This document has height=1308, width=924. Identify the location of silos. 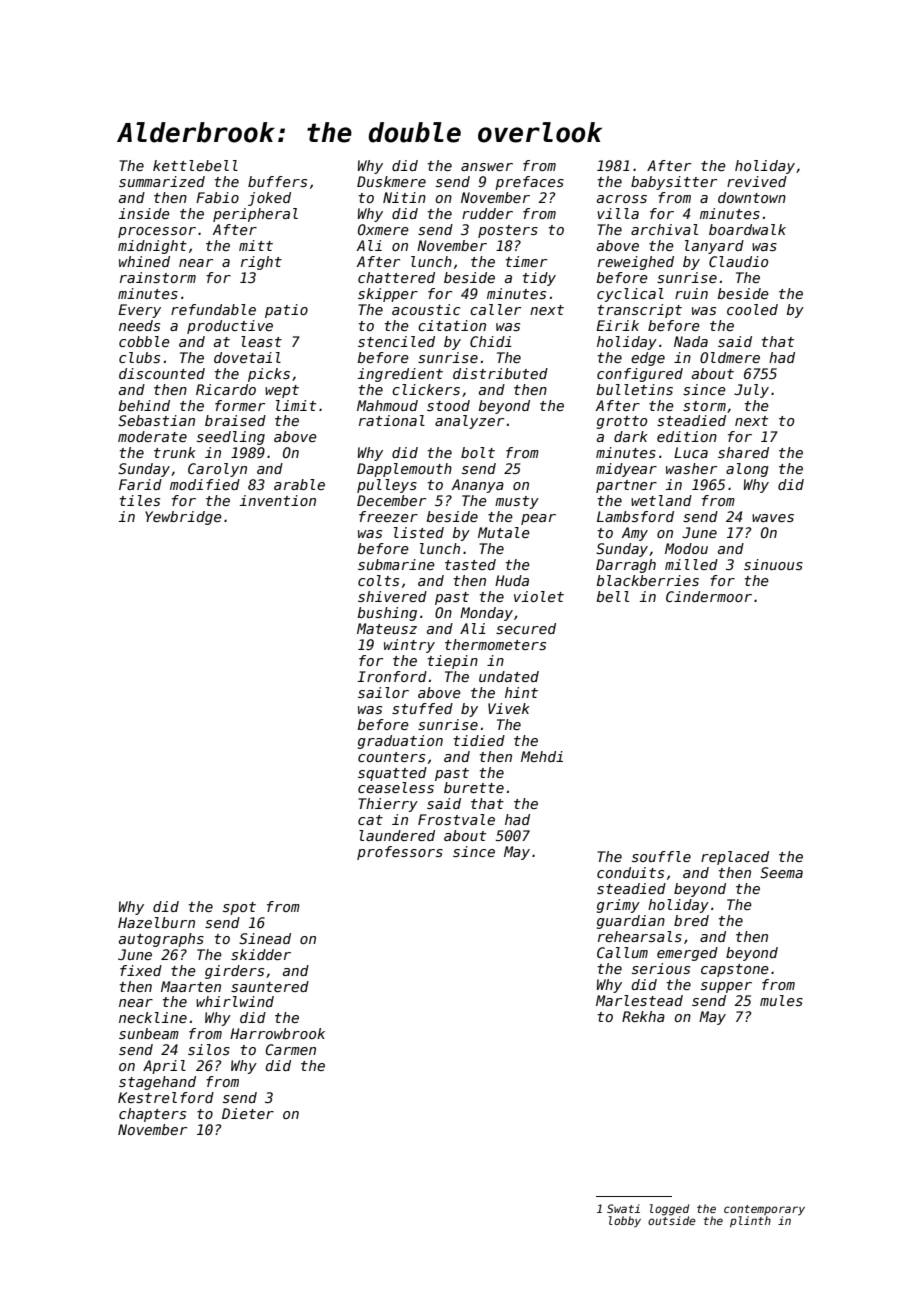
(209, 1049).
